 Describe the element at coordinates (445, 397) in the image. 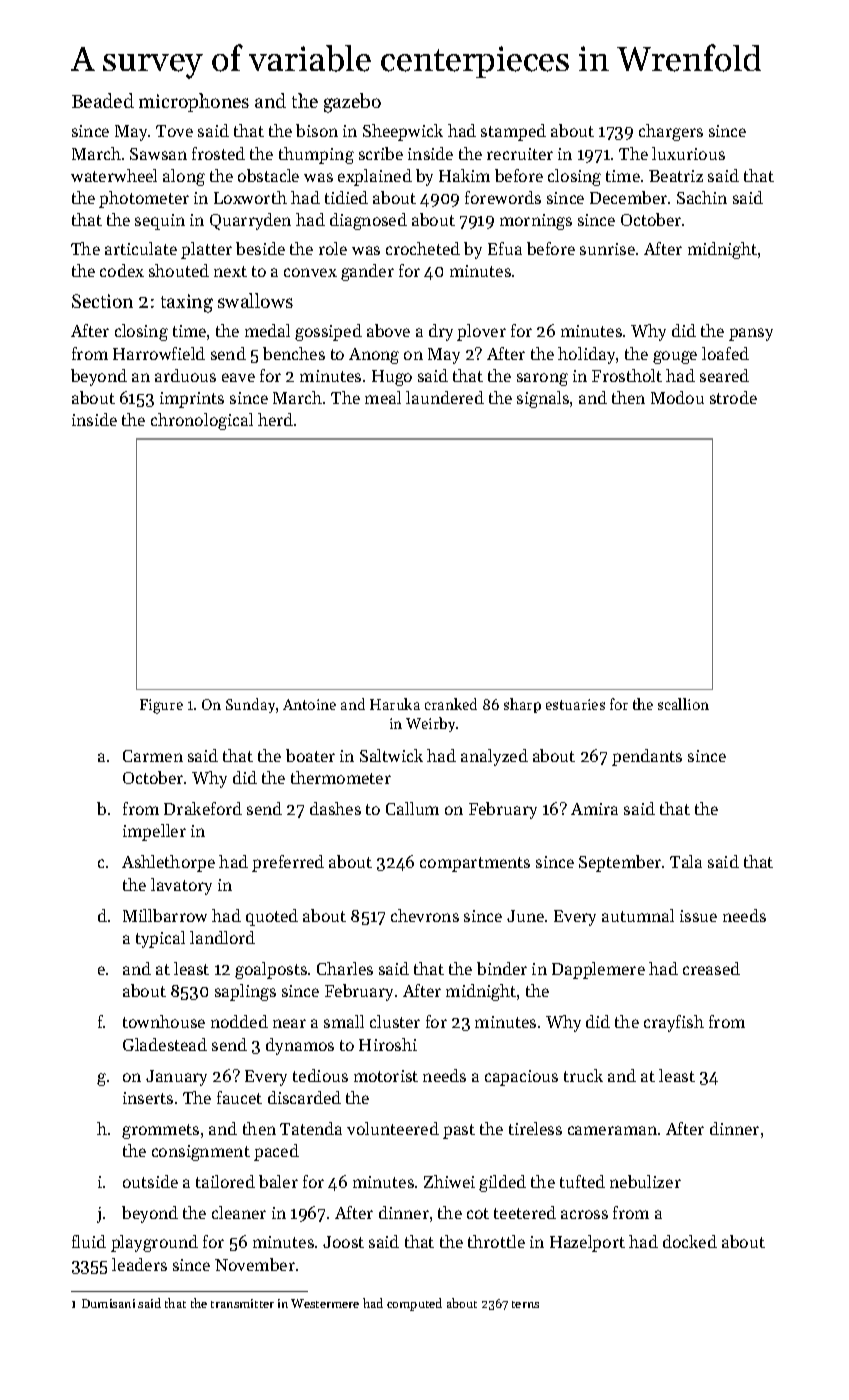

I see `laundered` at that location.
